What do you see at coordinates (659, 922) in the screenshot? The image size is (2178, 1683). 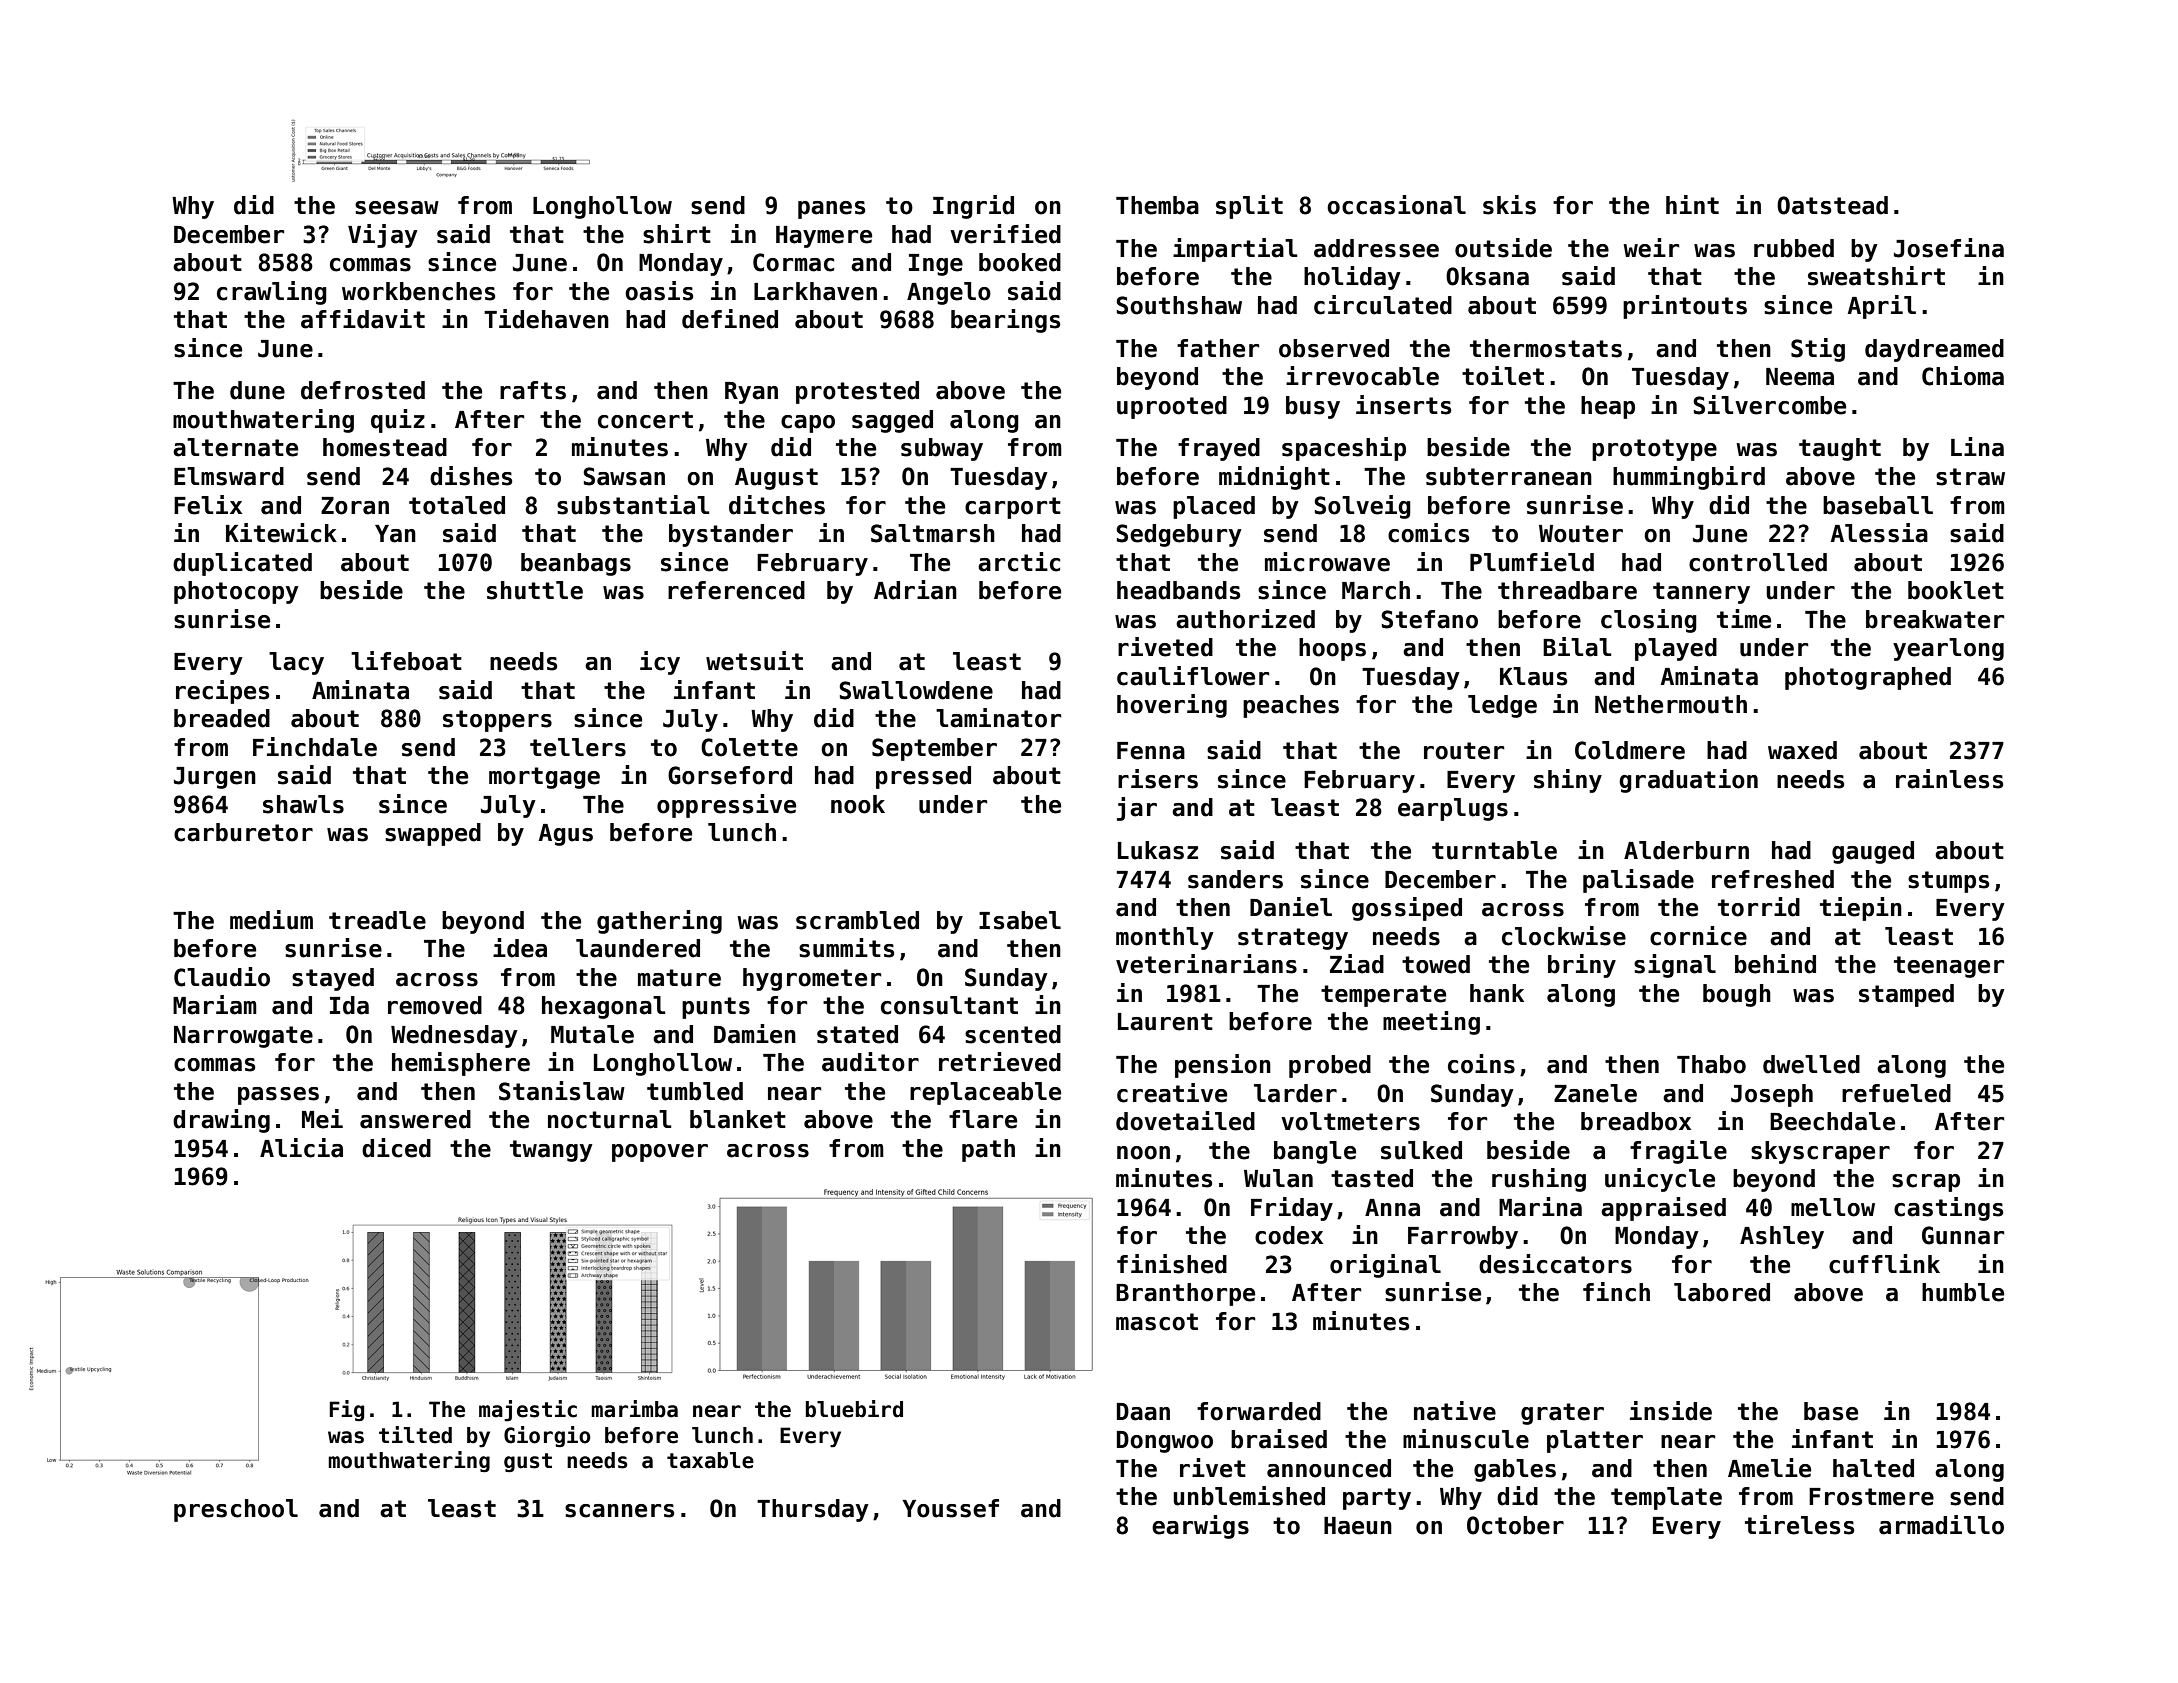 I see `gathering` at bounding box center [659, 922].
